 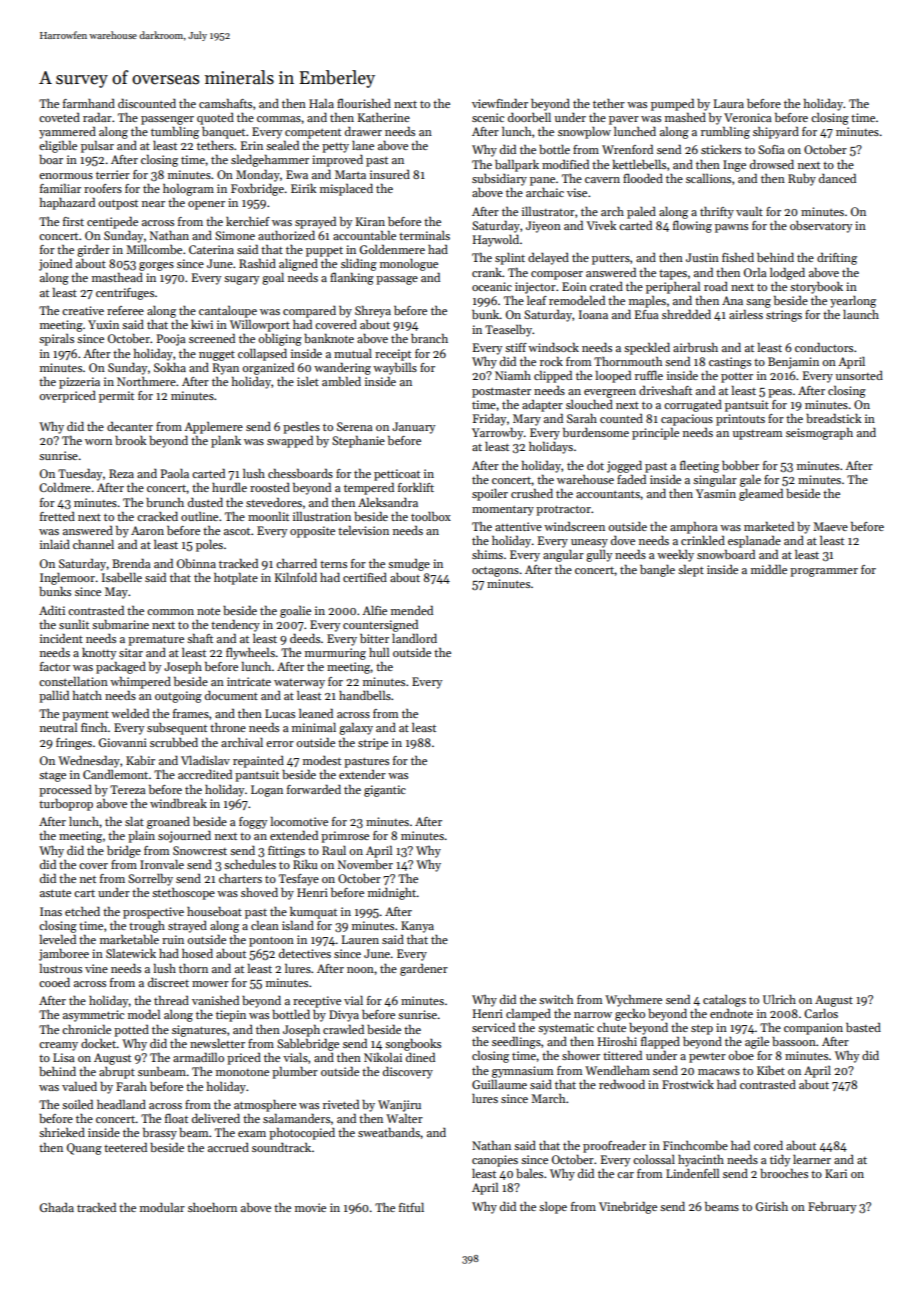 What do you see at coordinates (429, 338) in the screenshot?
I see `branch` at bounding box center [429, 338].
